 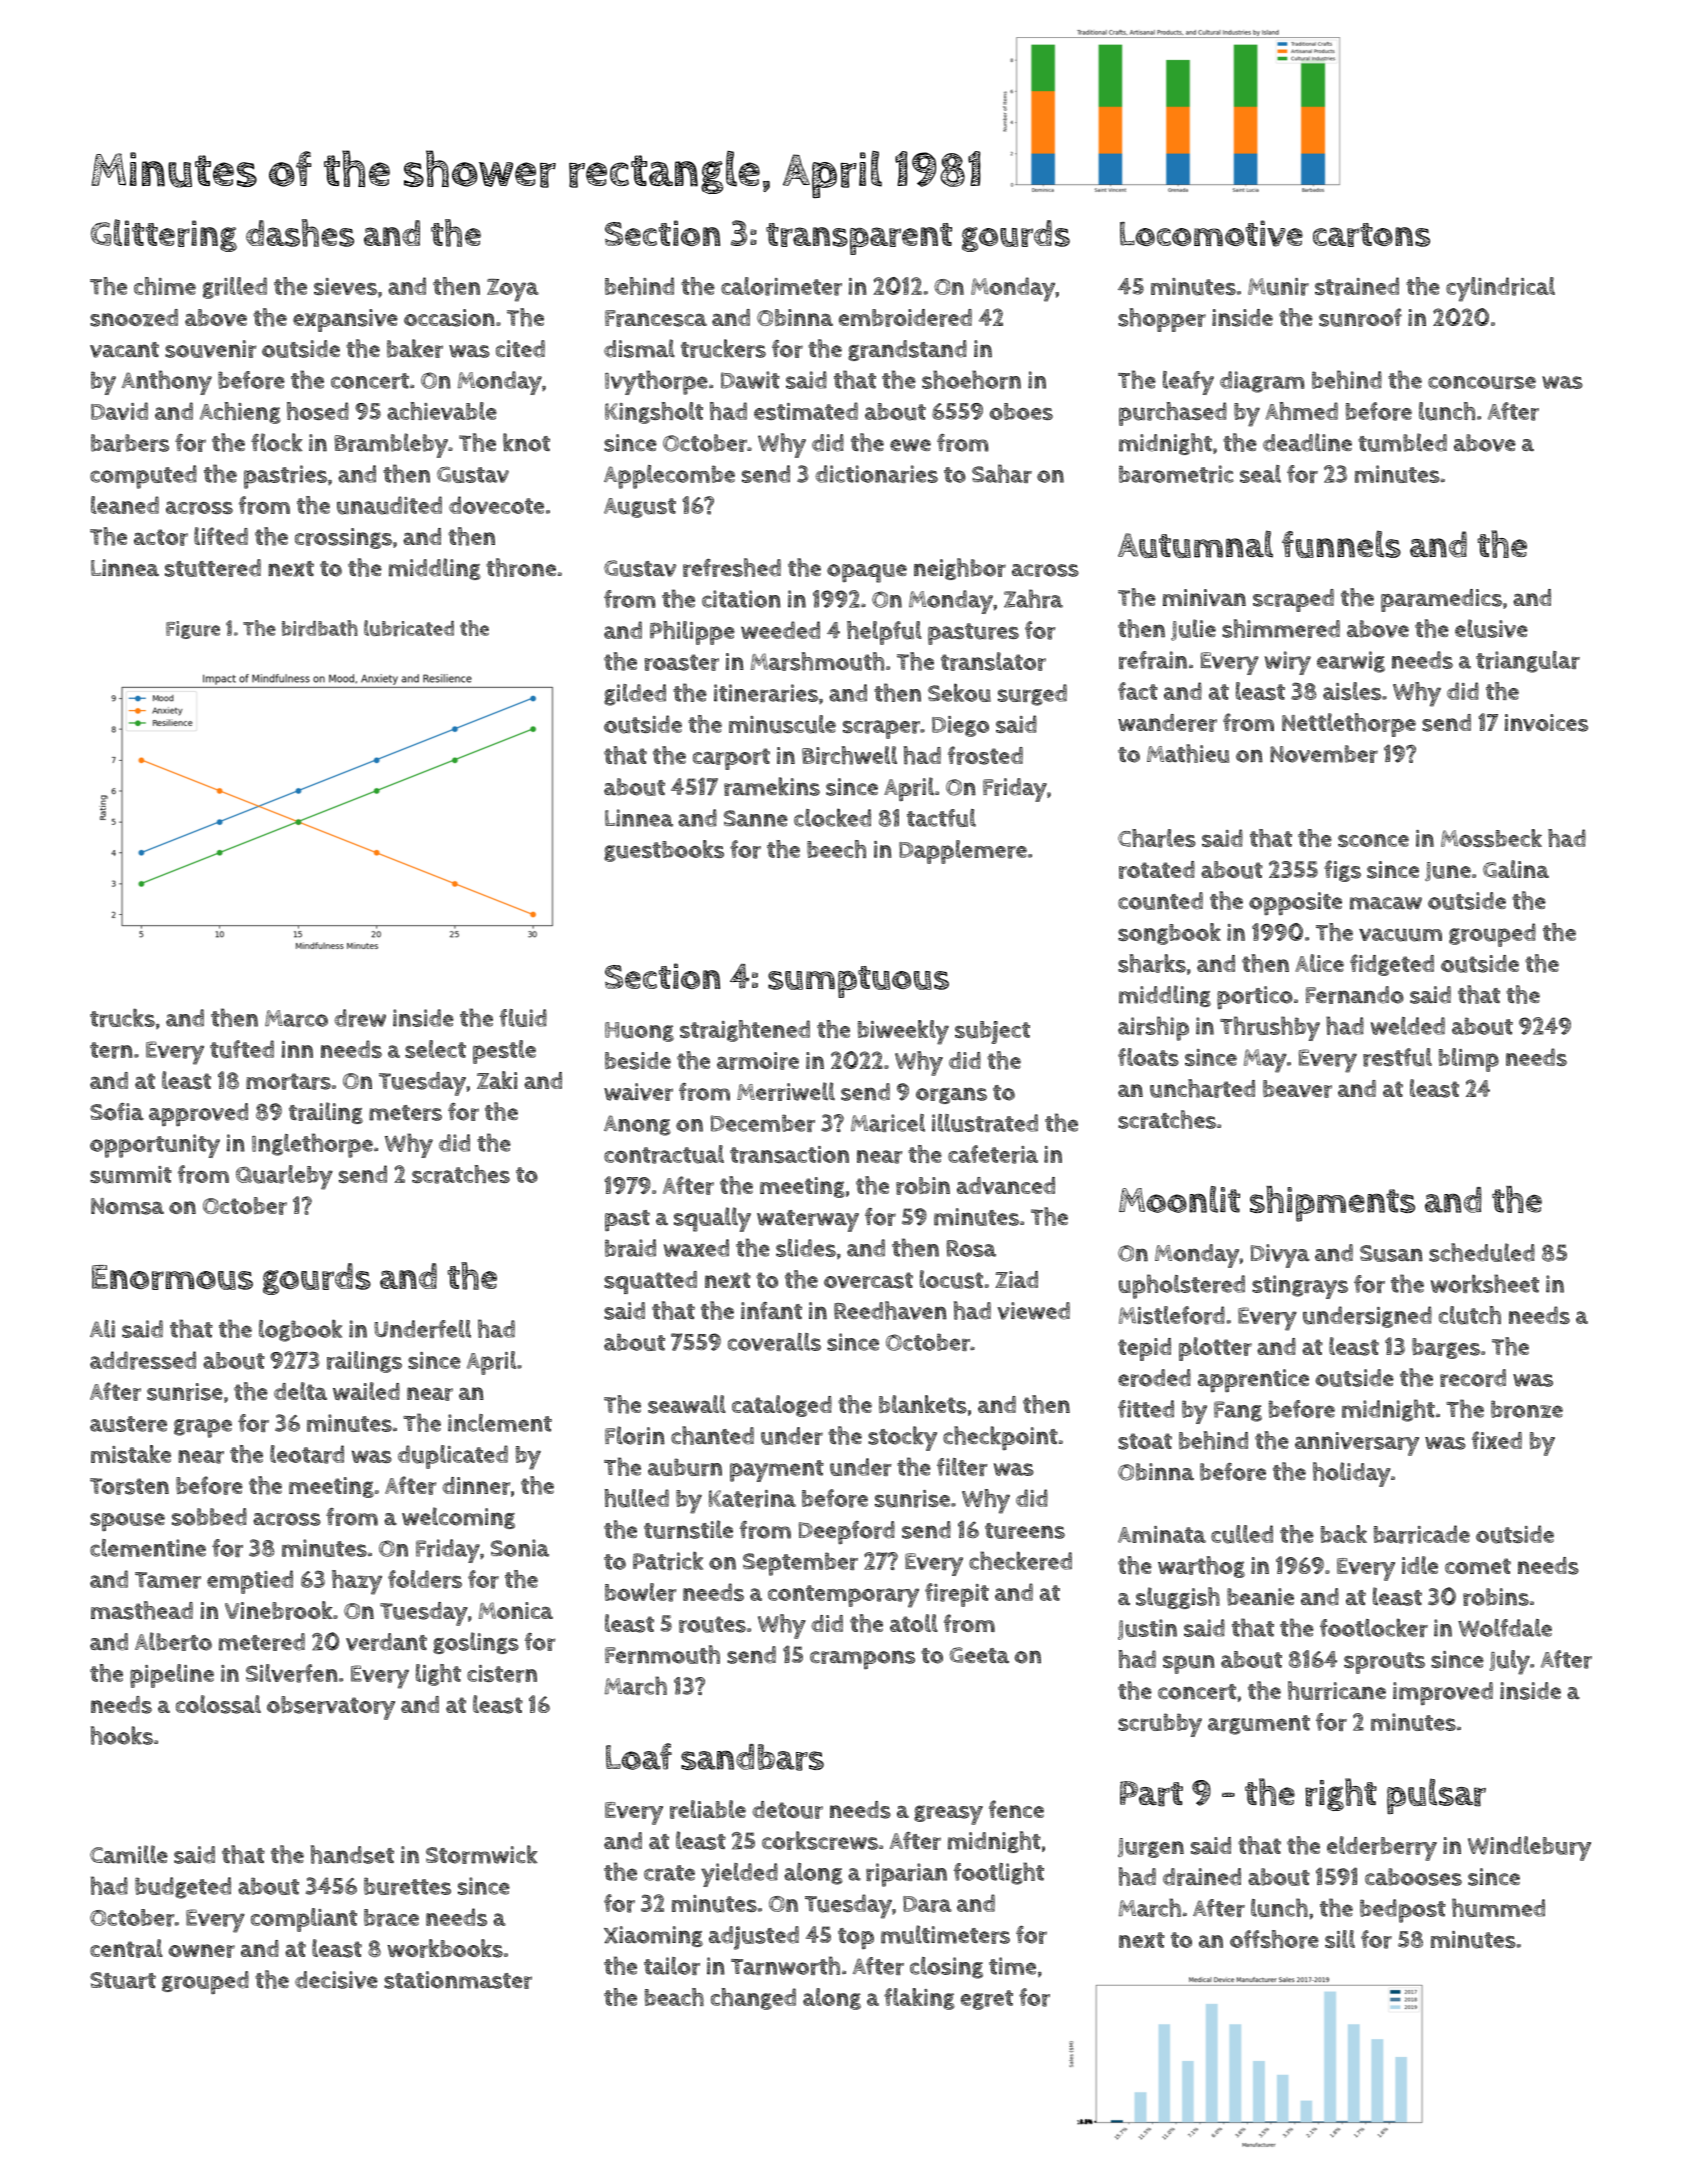 I want to click on trucks, so click(x=122, y=1018).
